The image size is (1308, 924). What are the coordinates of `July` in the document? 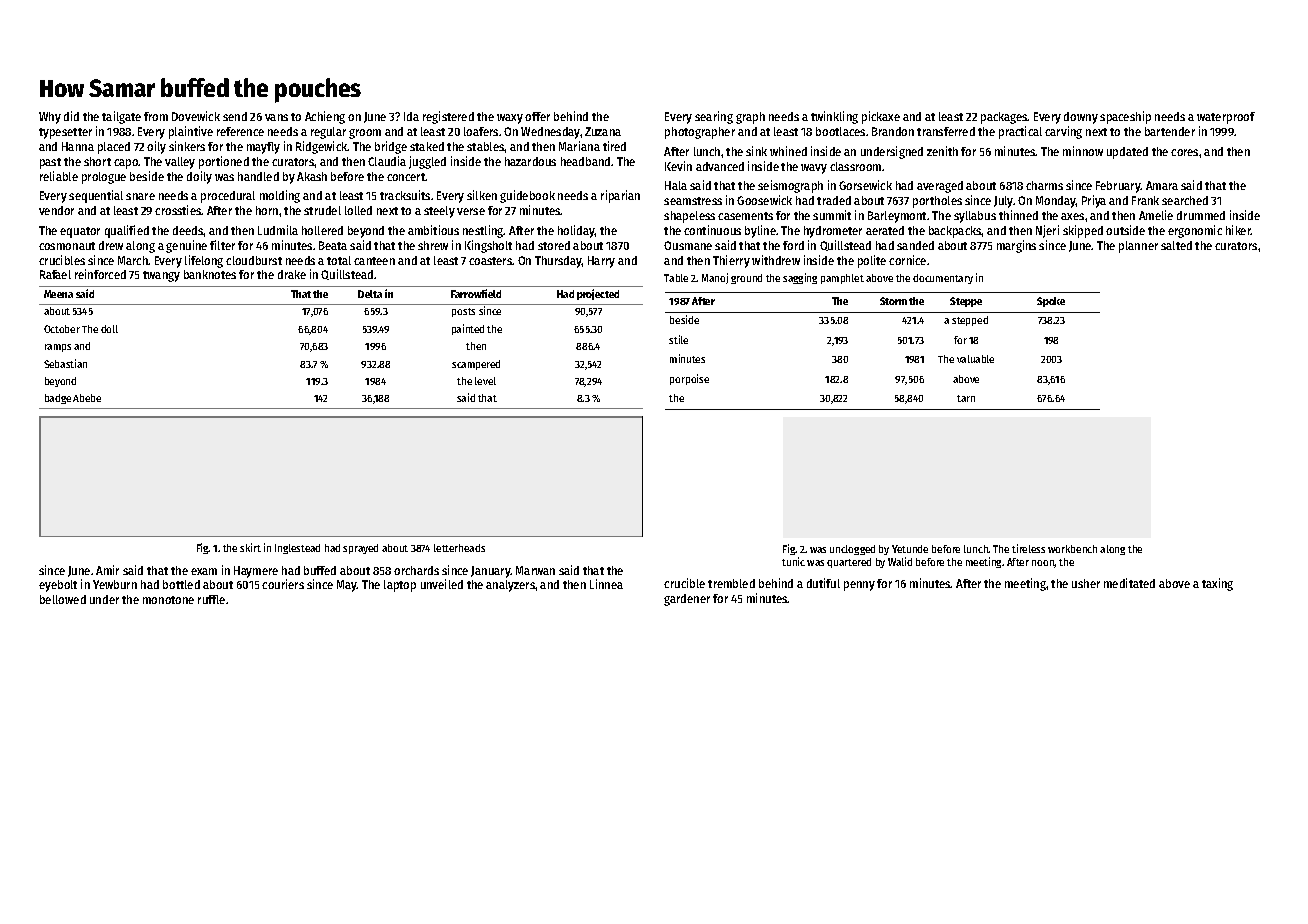 It's located at (1004, 202).
